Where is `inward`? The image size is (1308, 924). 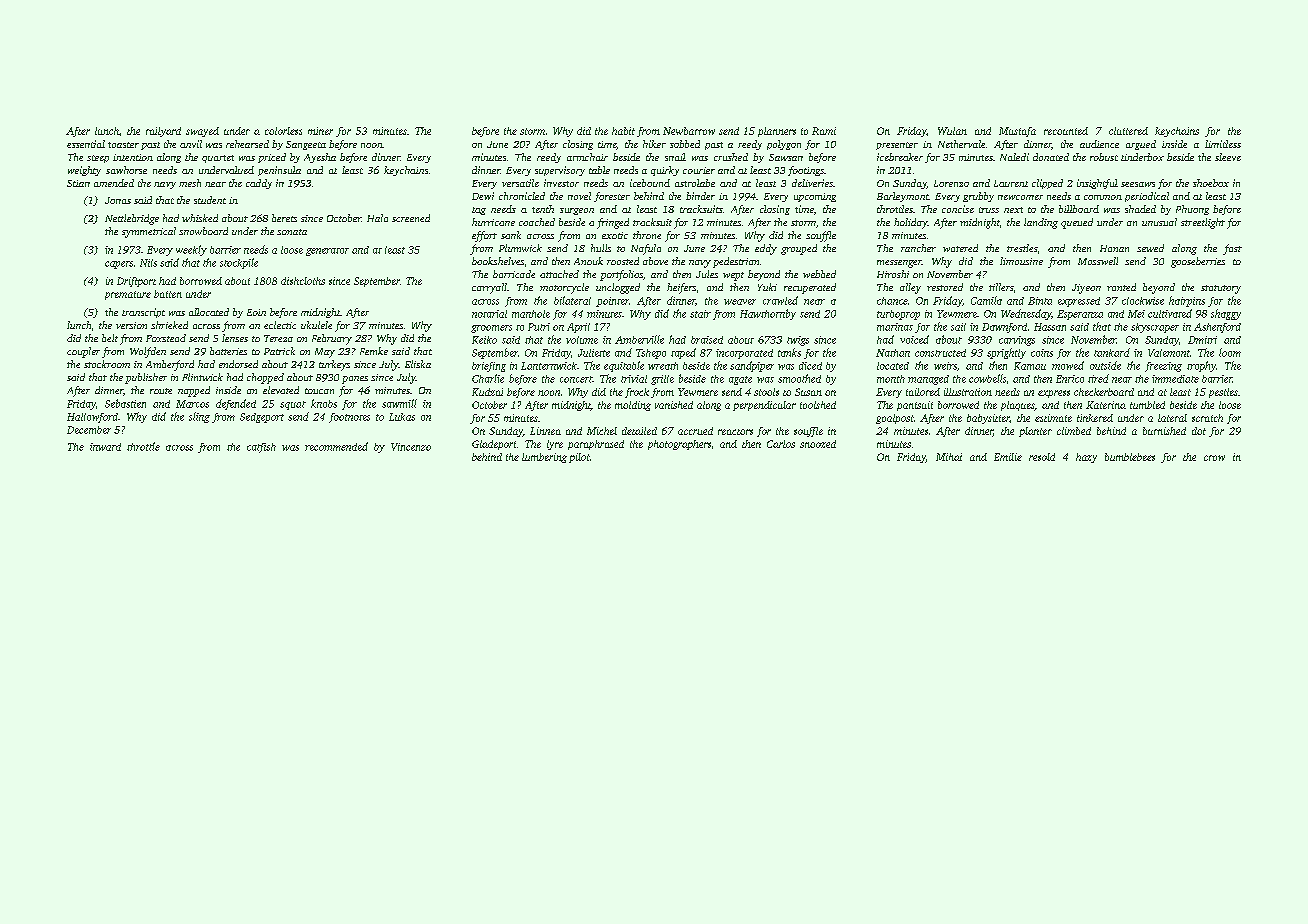
inward is located at coordinates (105, 447).
